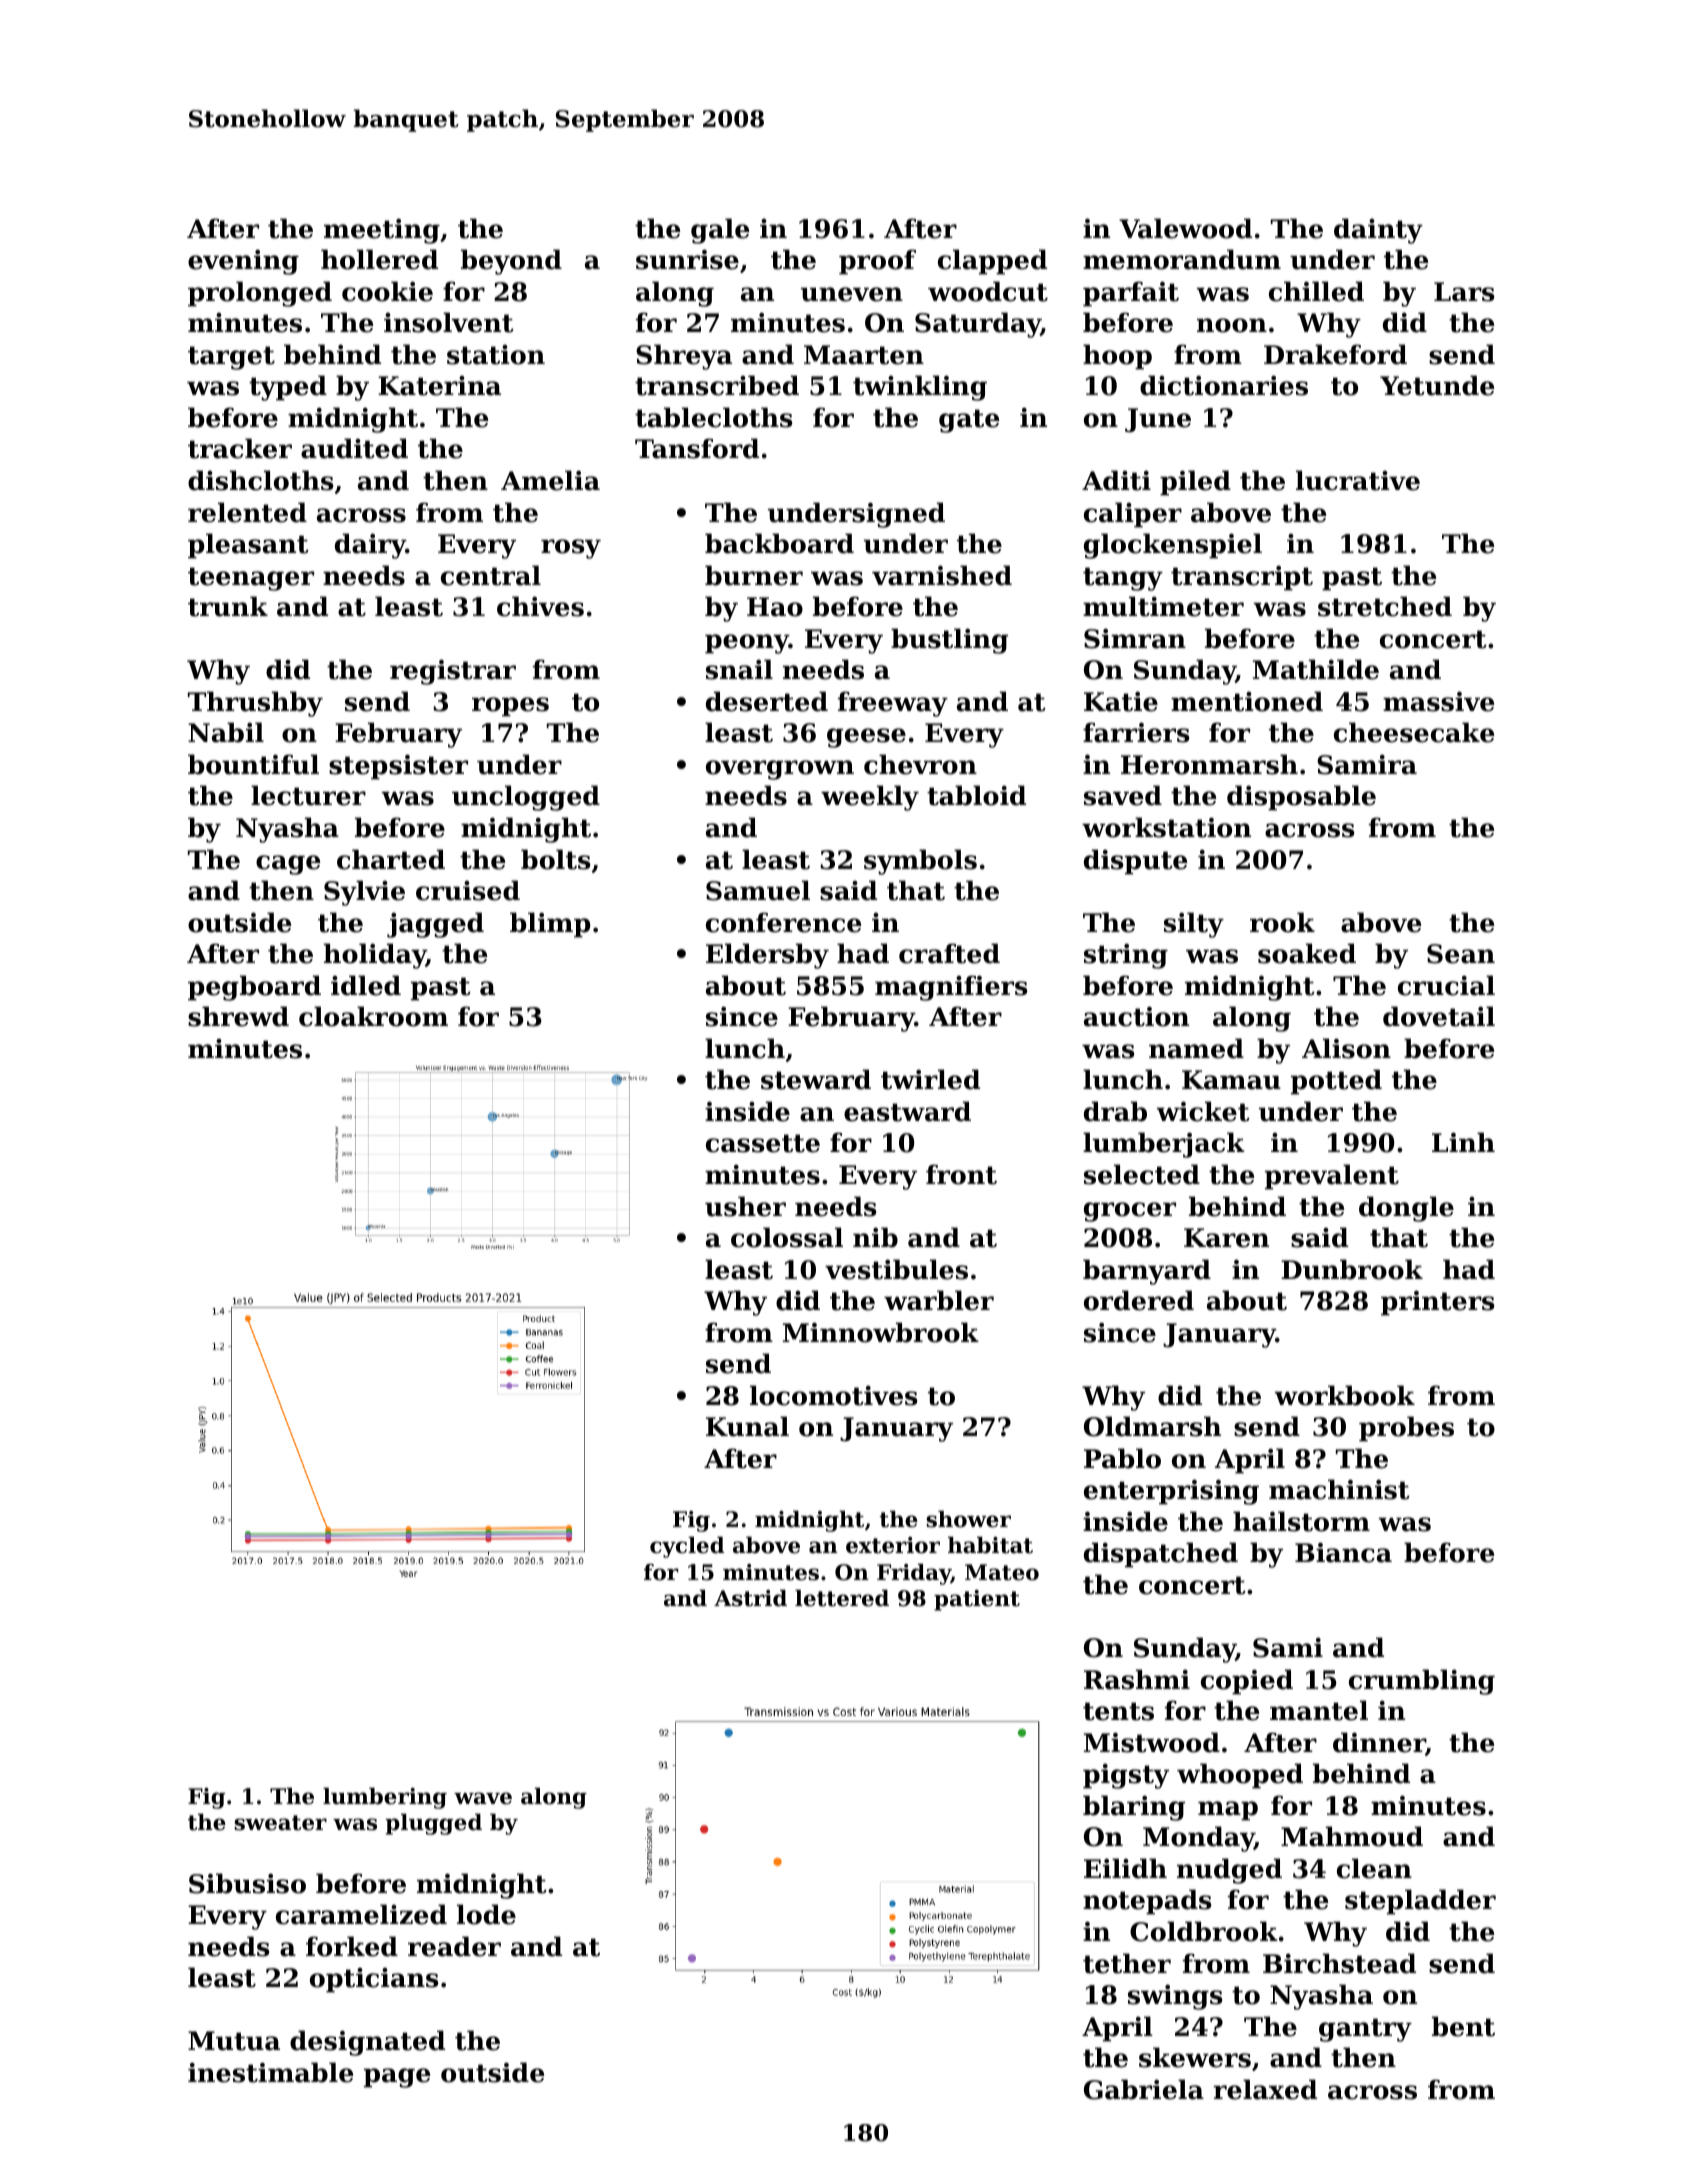  Describe the element at coordinates (226, 732) in the screenshot. I see `Nabil` at that location.
